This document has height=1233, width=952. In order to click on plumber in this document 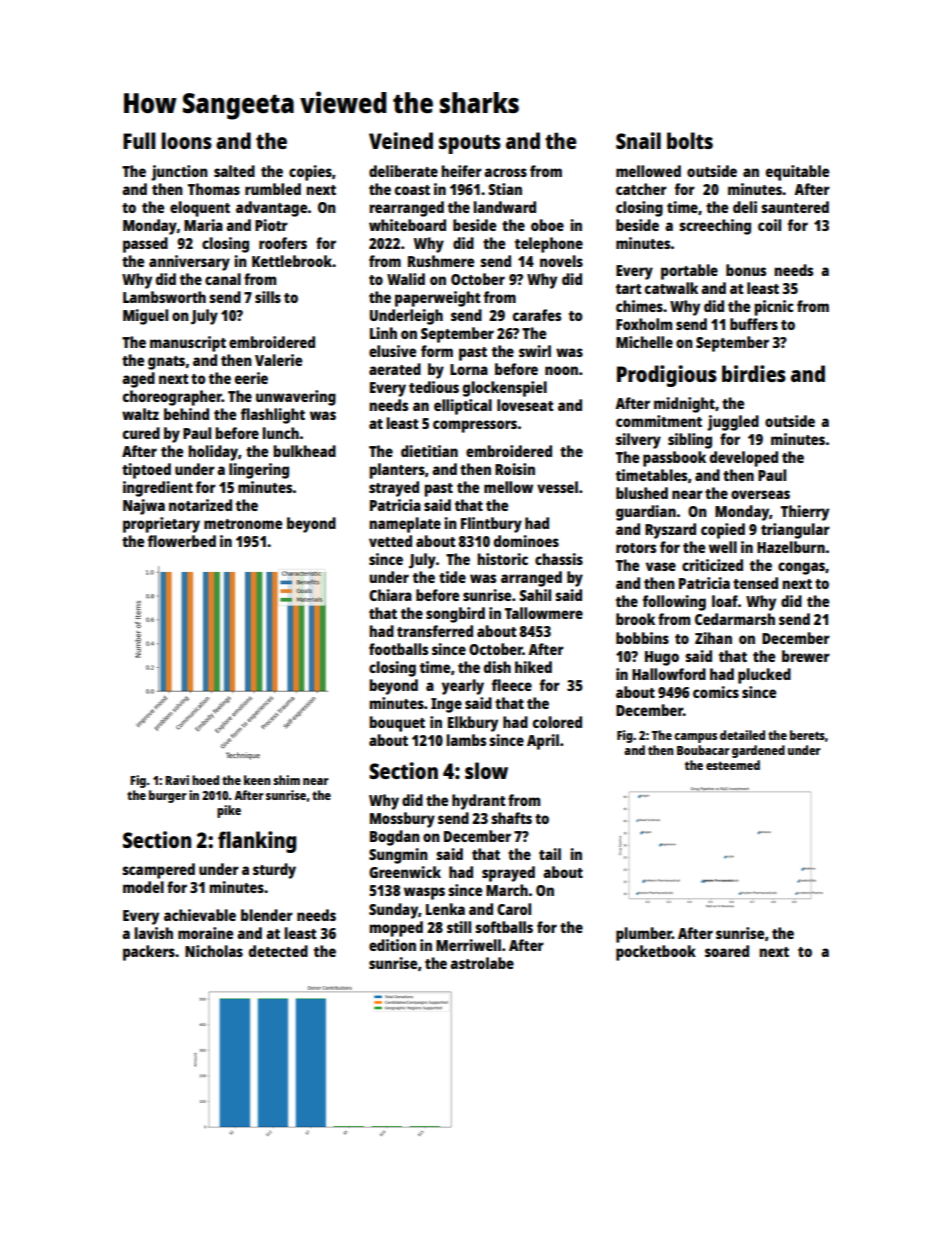, I will do `click(644, 935)`.
